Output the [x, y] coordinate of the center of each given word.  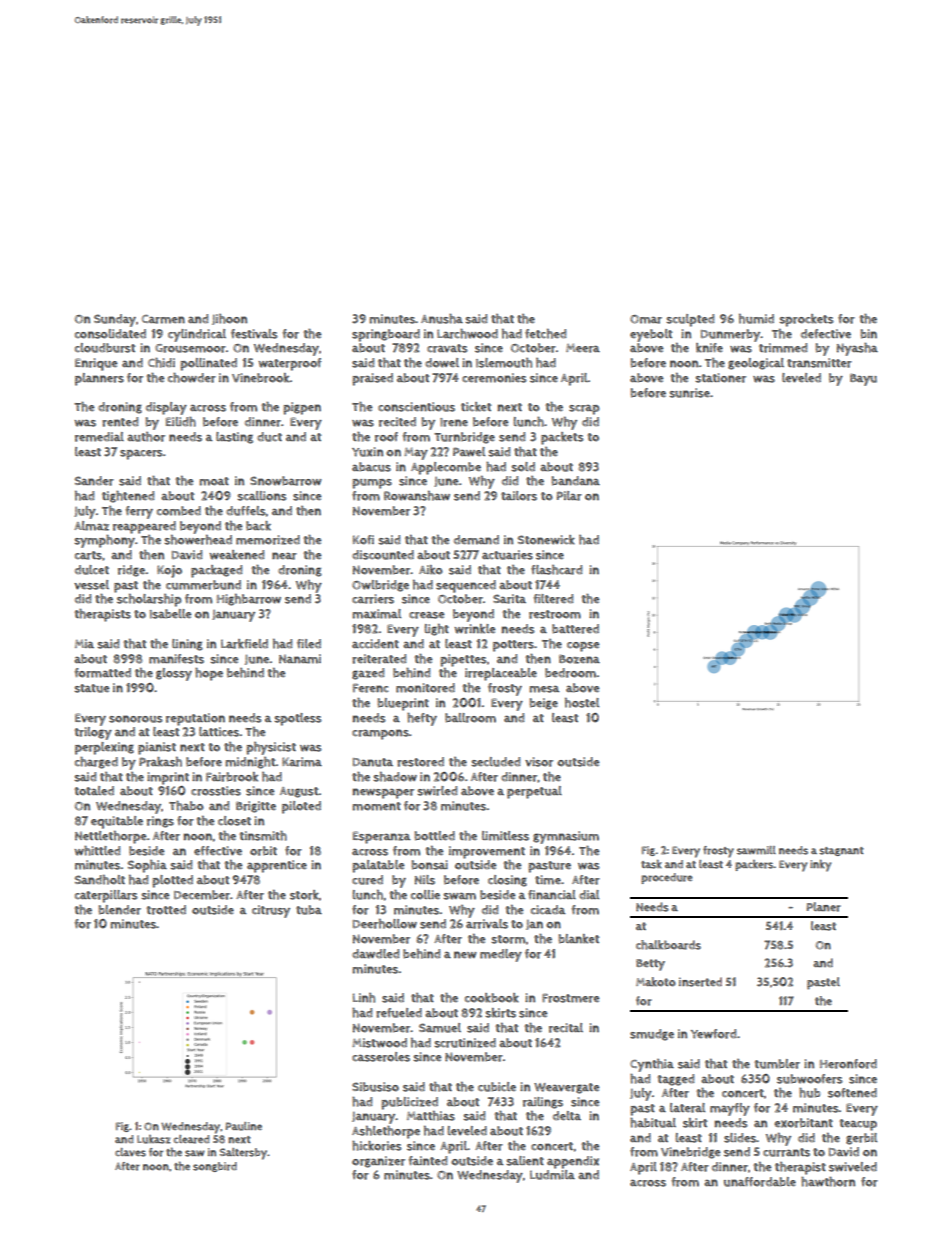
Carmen [163, 319]
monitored [425, 688]
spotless [298, 719]
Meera [583, 348]
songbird [215, 1167]
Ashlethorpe [386, 1132]
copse [583, 647]
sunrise [689, 393]
